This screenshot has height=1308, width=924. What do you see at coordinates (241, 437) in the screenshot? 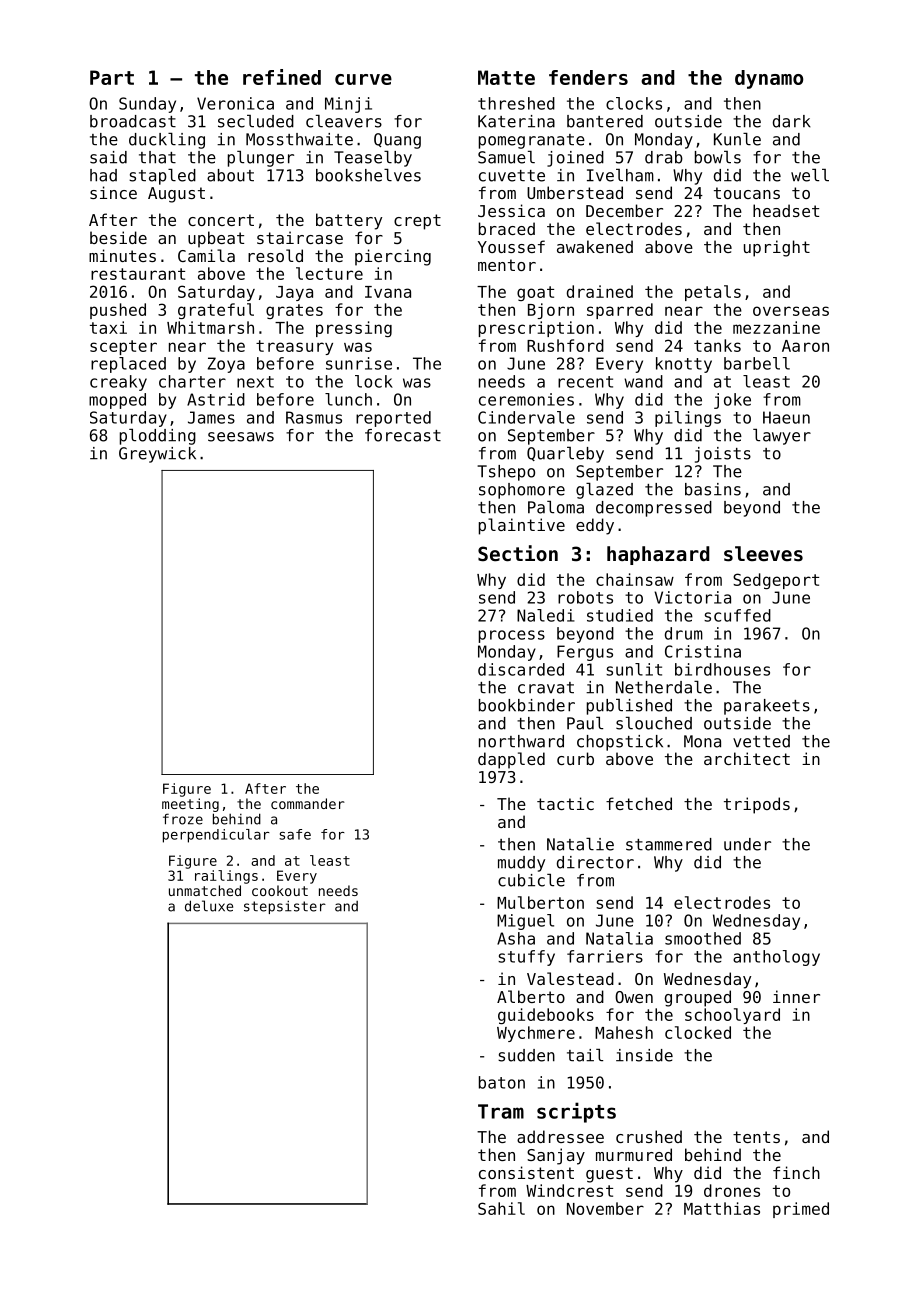
I see `seesaws` at bounding box center [241, 437].
